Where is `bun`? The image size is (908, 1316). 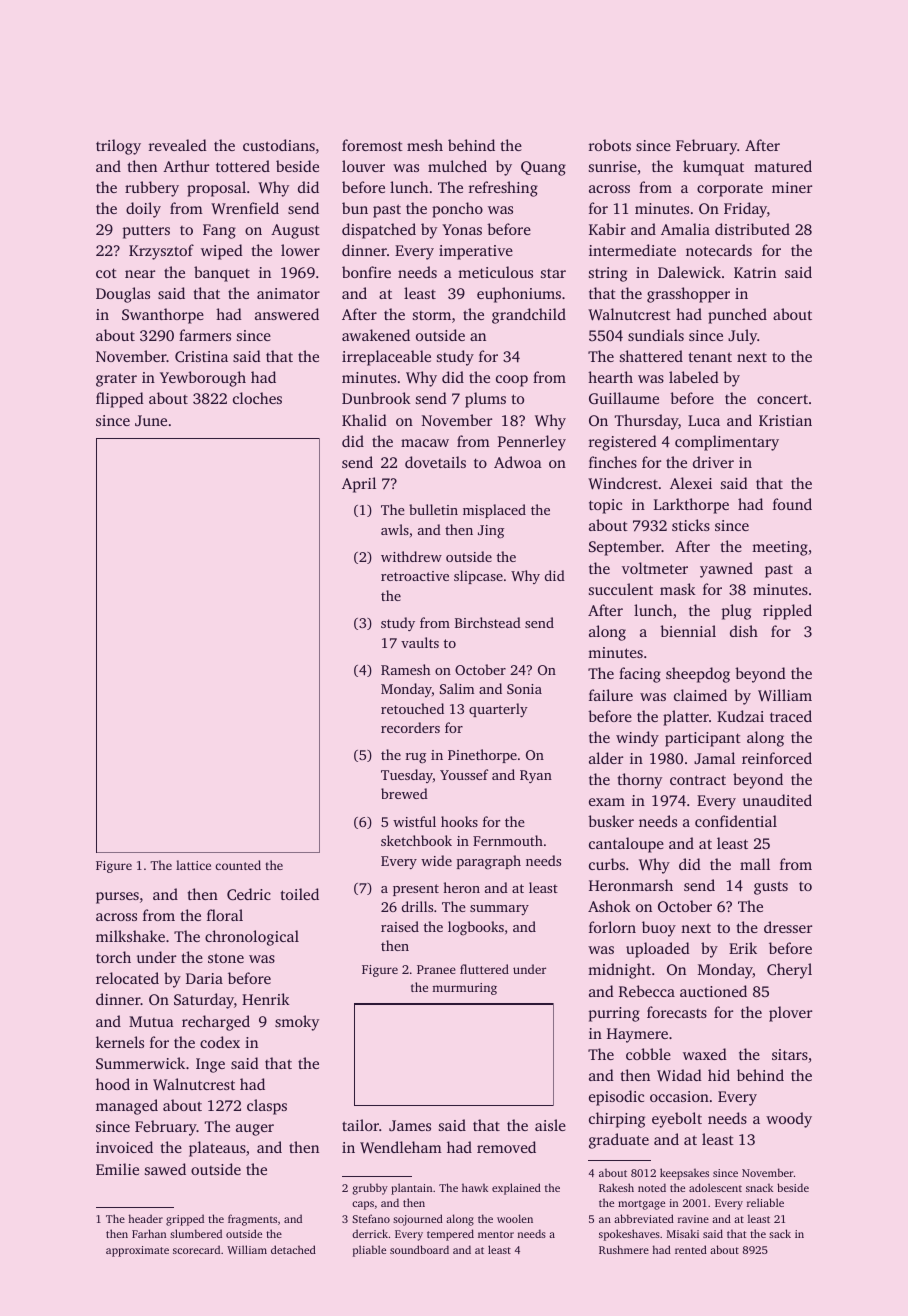 bun is located at coordinates (355, 208).
